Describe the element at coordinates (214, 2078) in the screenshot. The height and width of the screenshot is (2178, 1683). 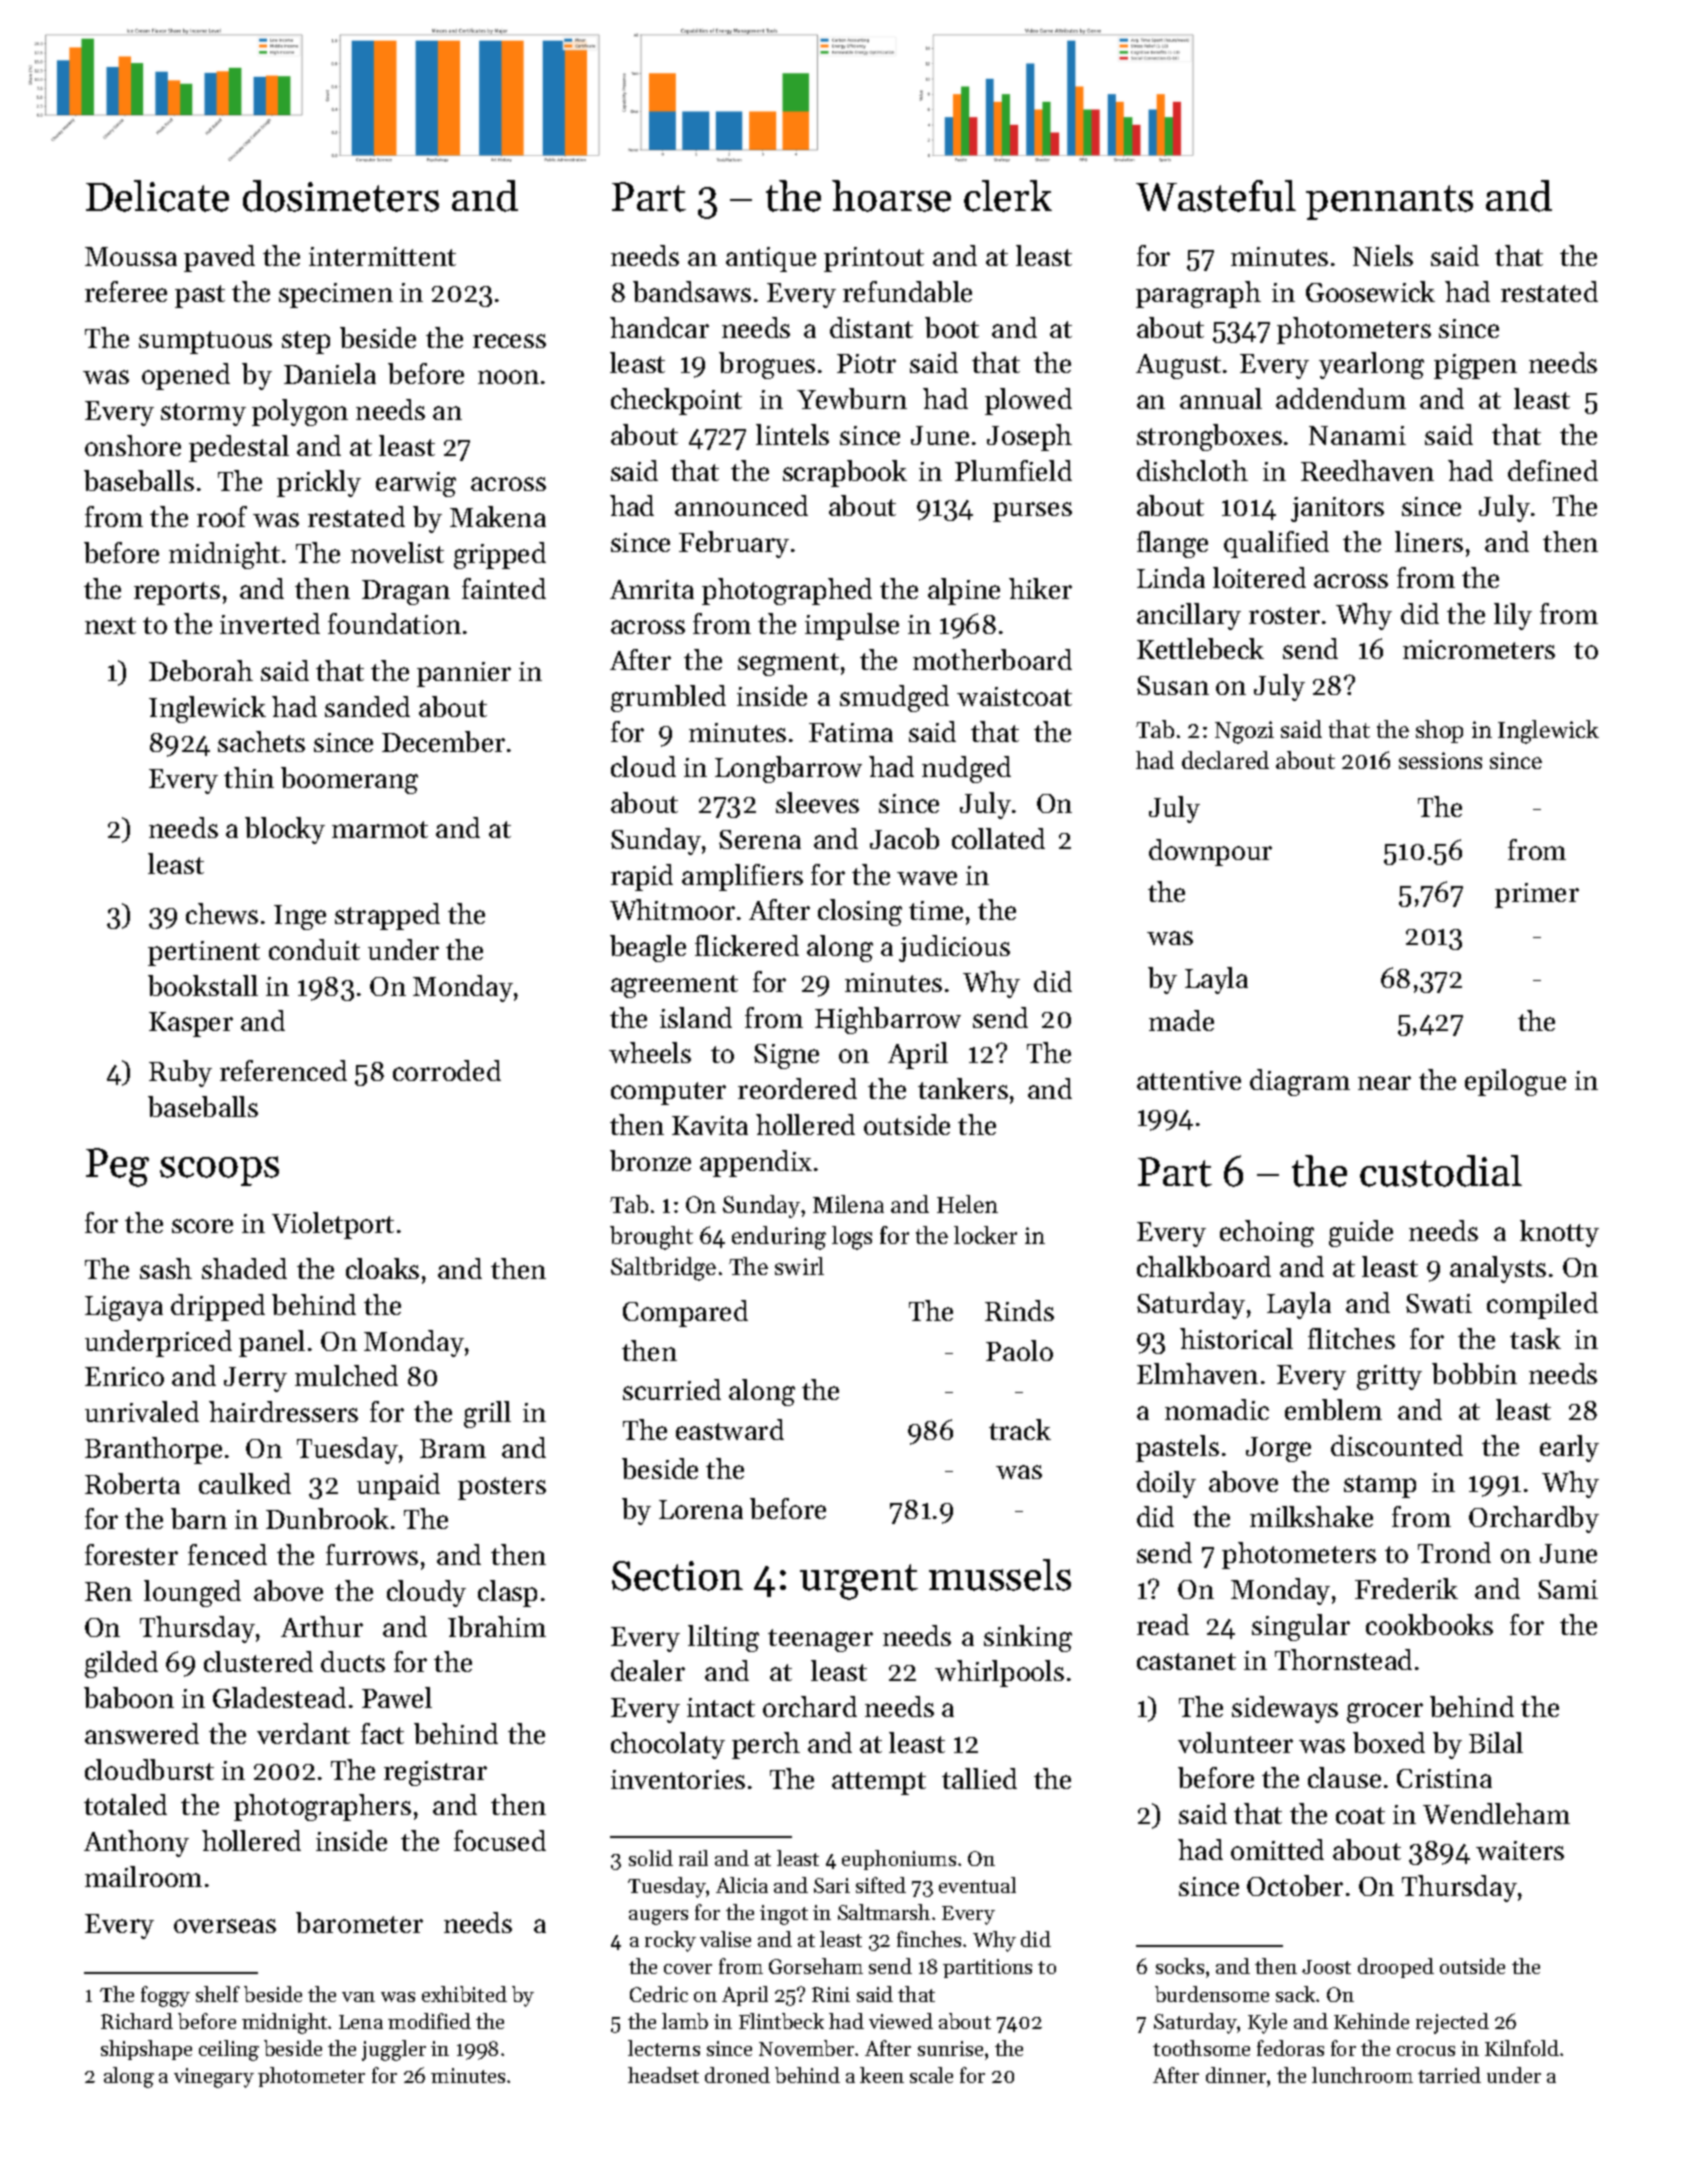
I see `vinegary` at that location.
